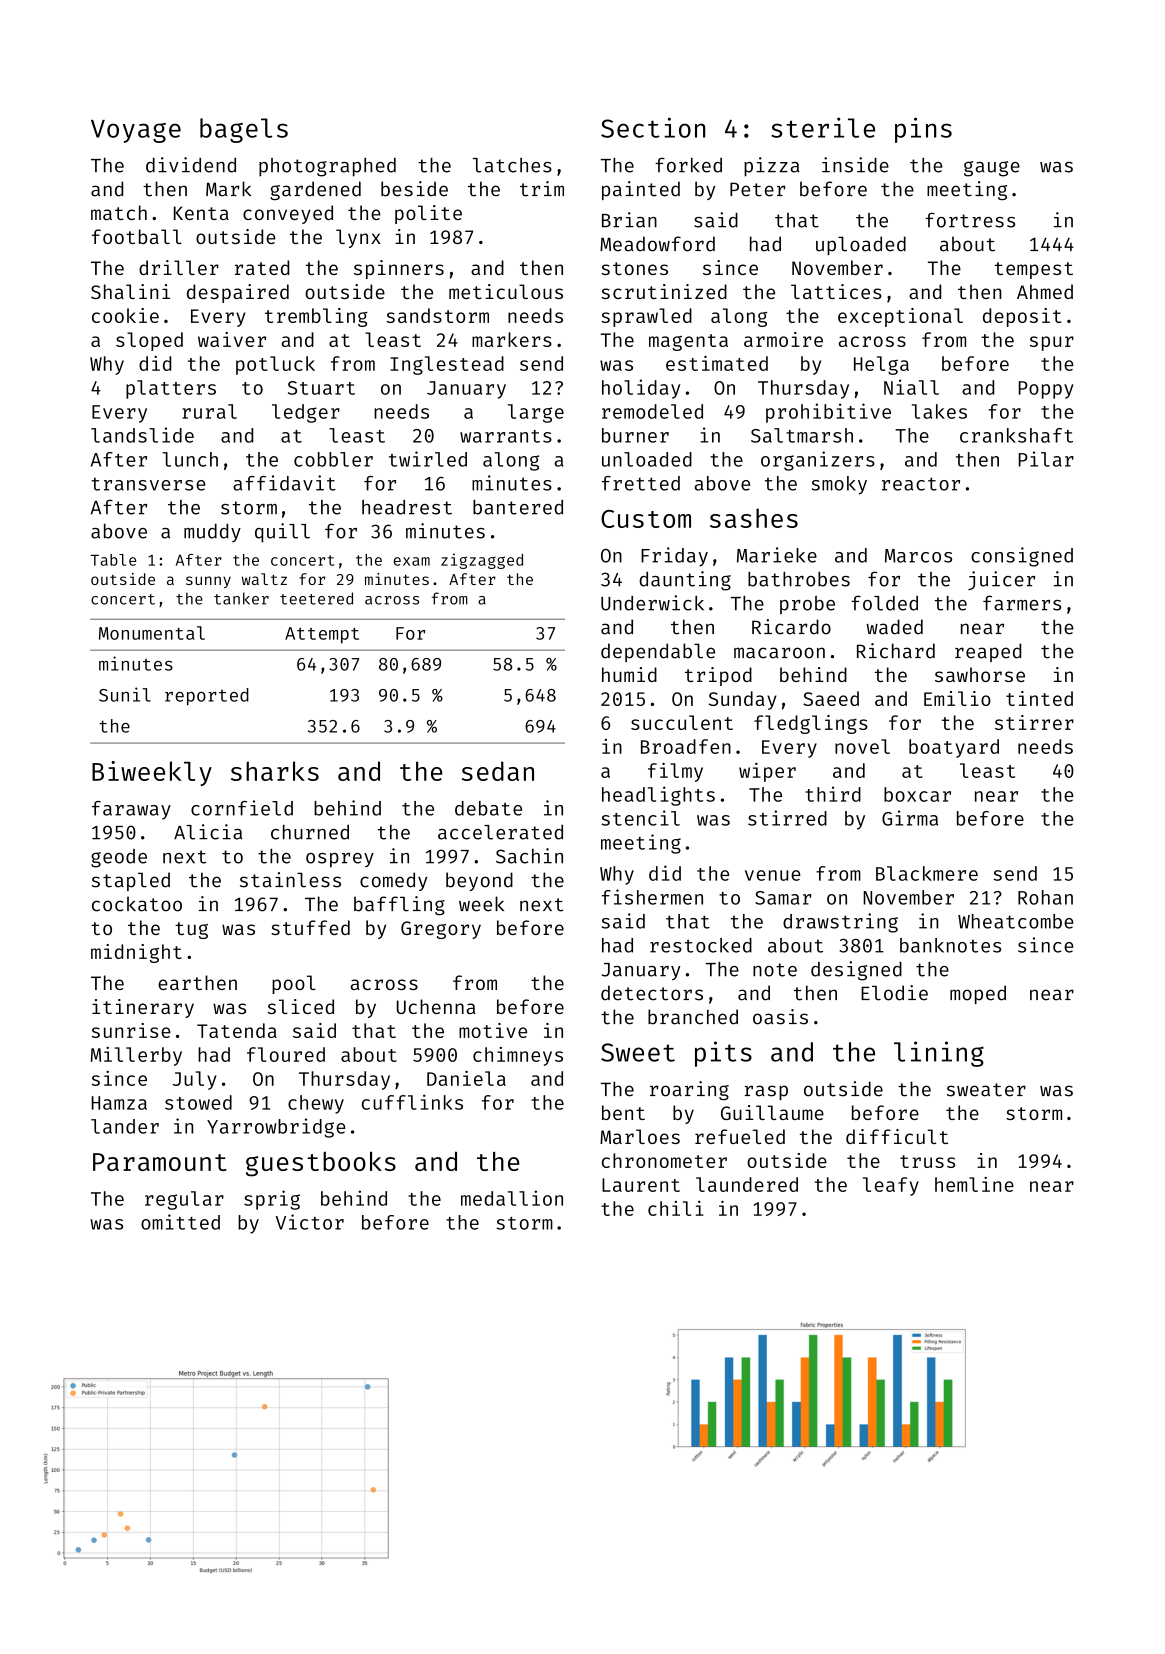  What do you see at coordinates (833, 794) in the image?
I see `third` at bounding box center [833, 794].
